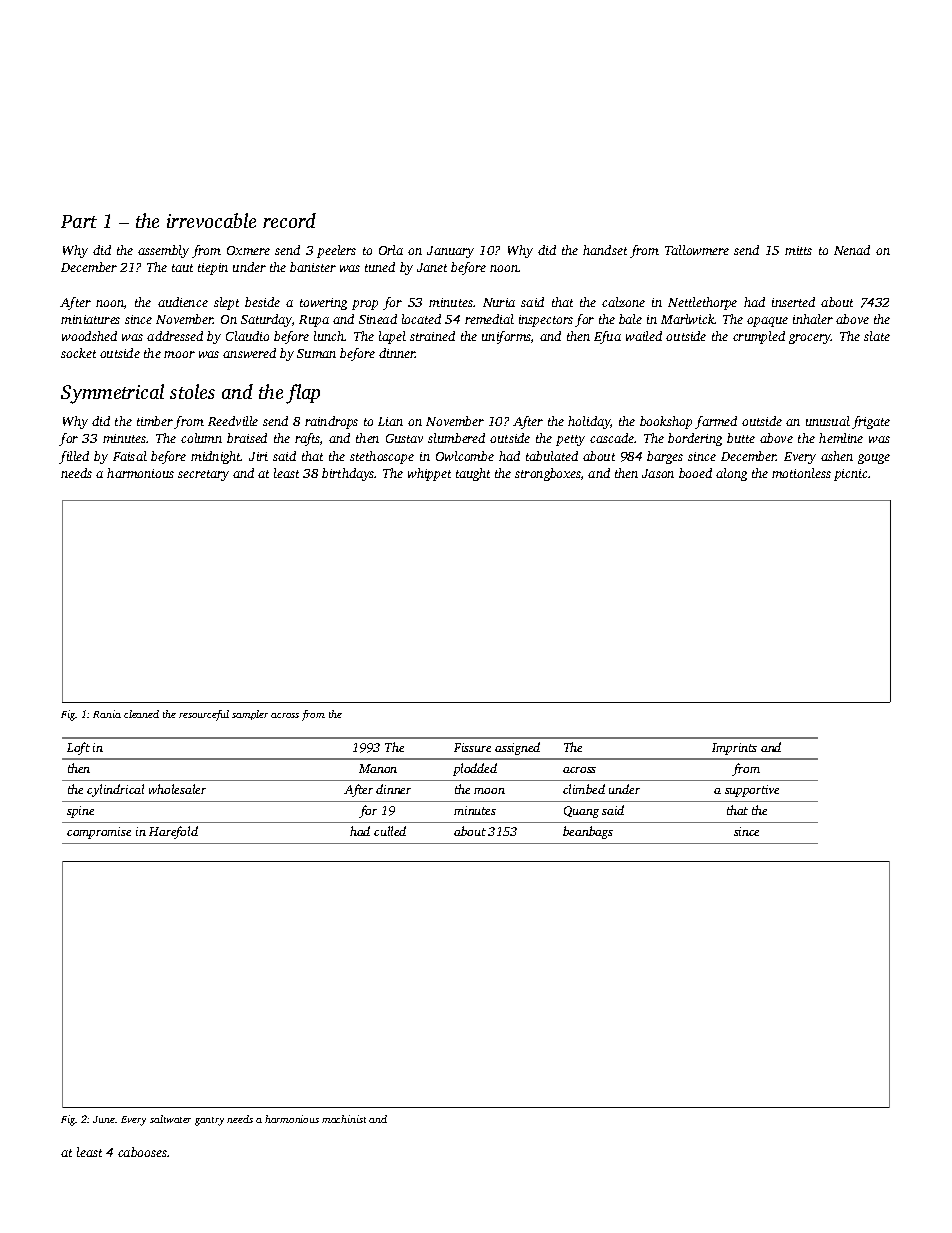 This image has height=1233, width=952. Describe the element at coordinates (80, 812) in the image. I see `spine` at that location.
